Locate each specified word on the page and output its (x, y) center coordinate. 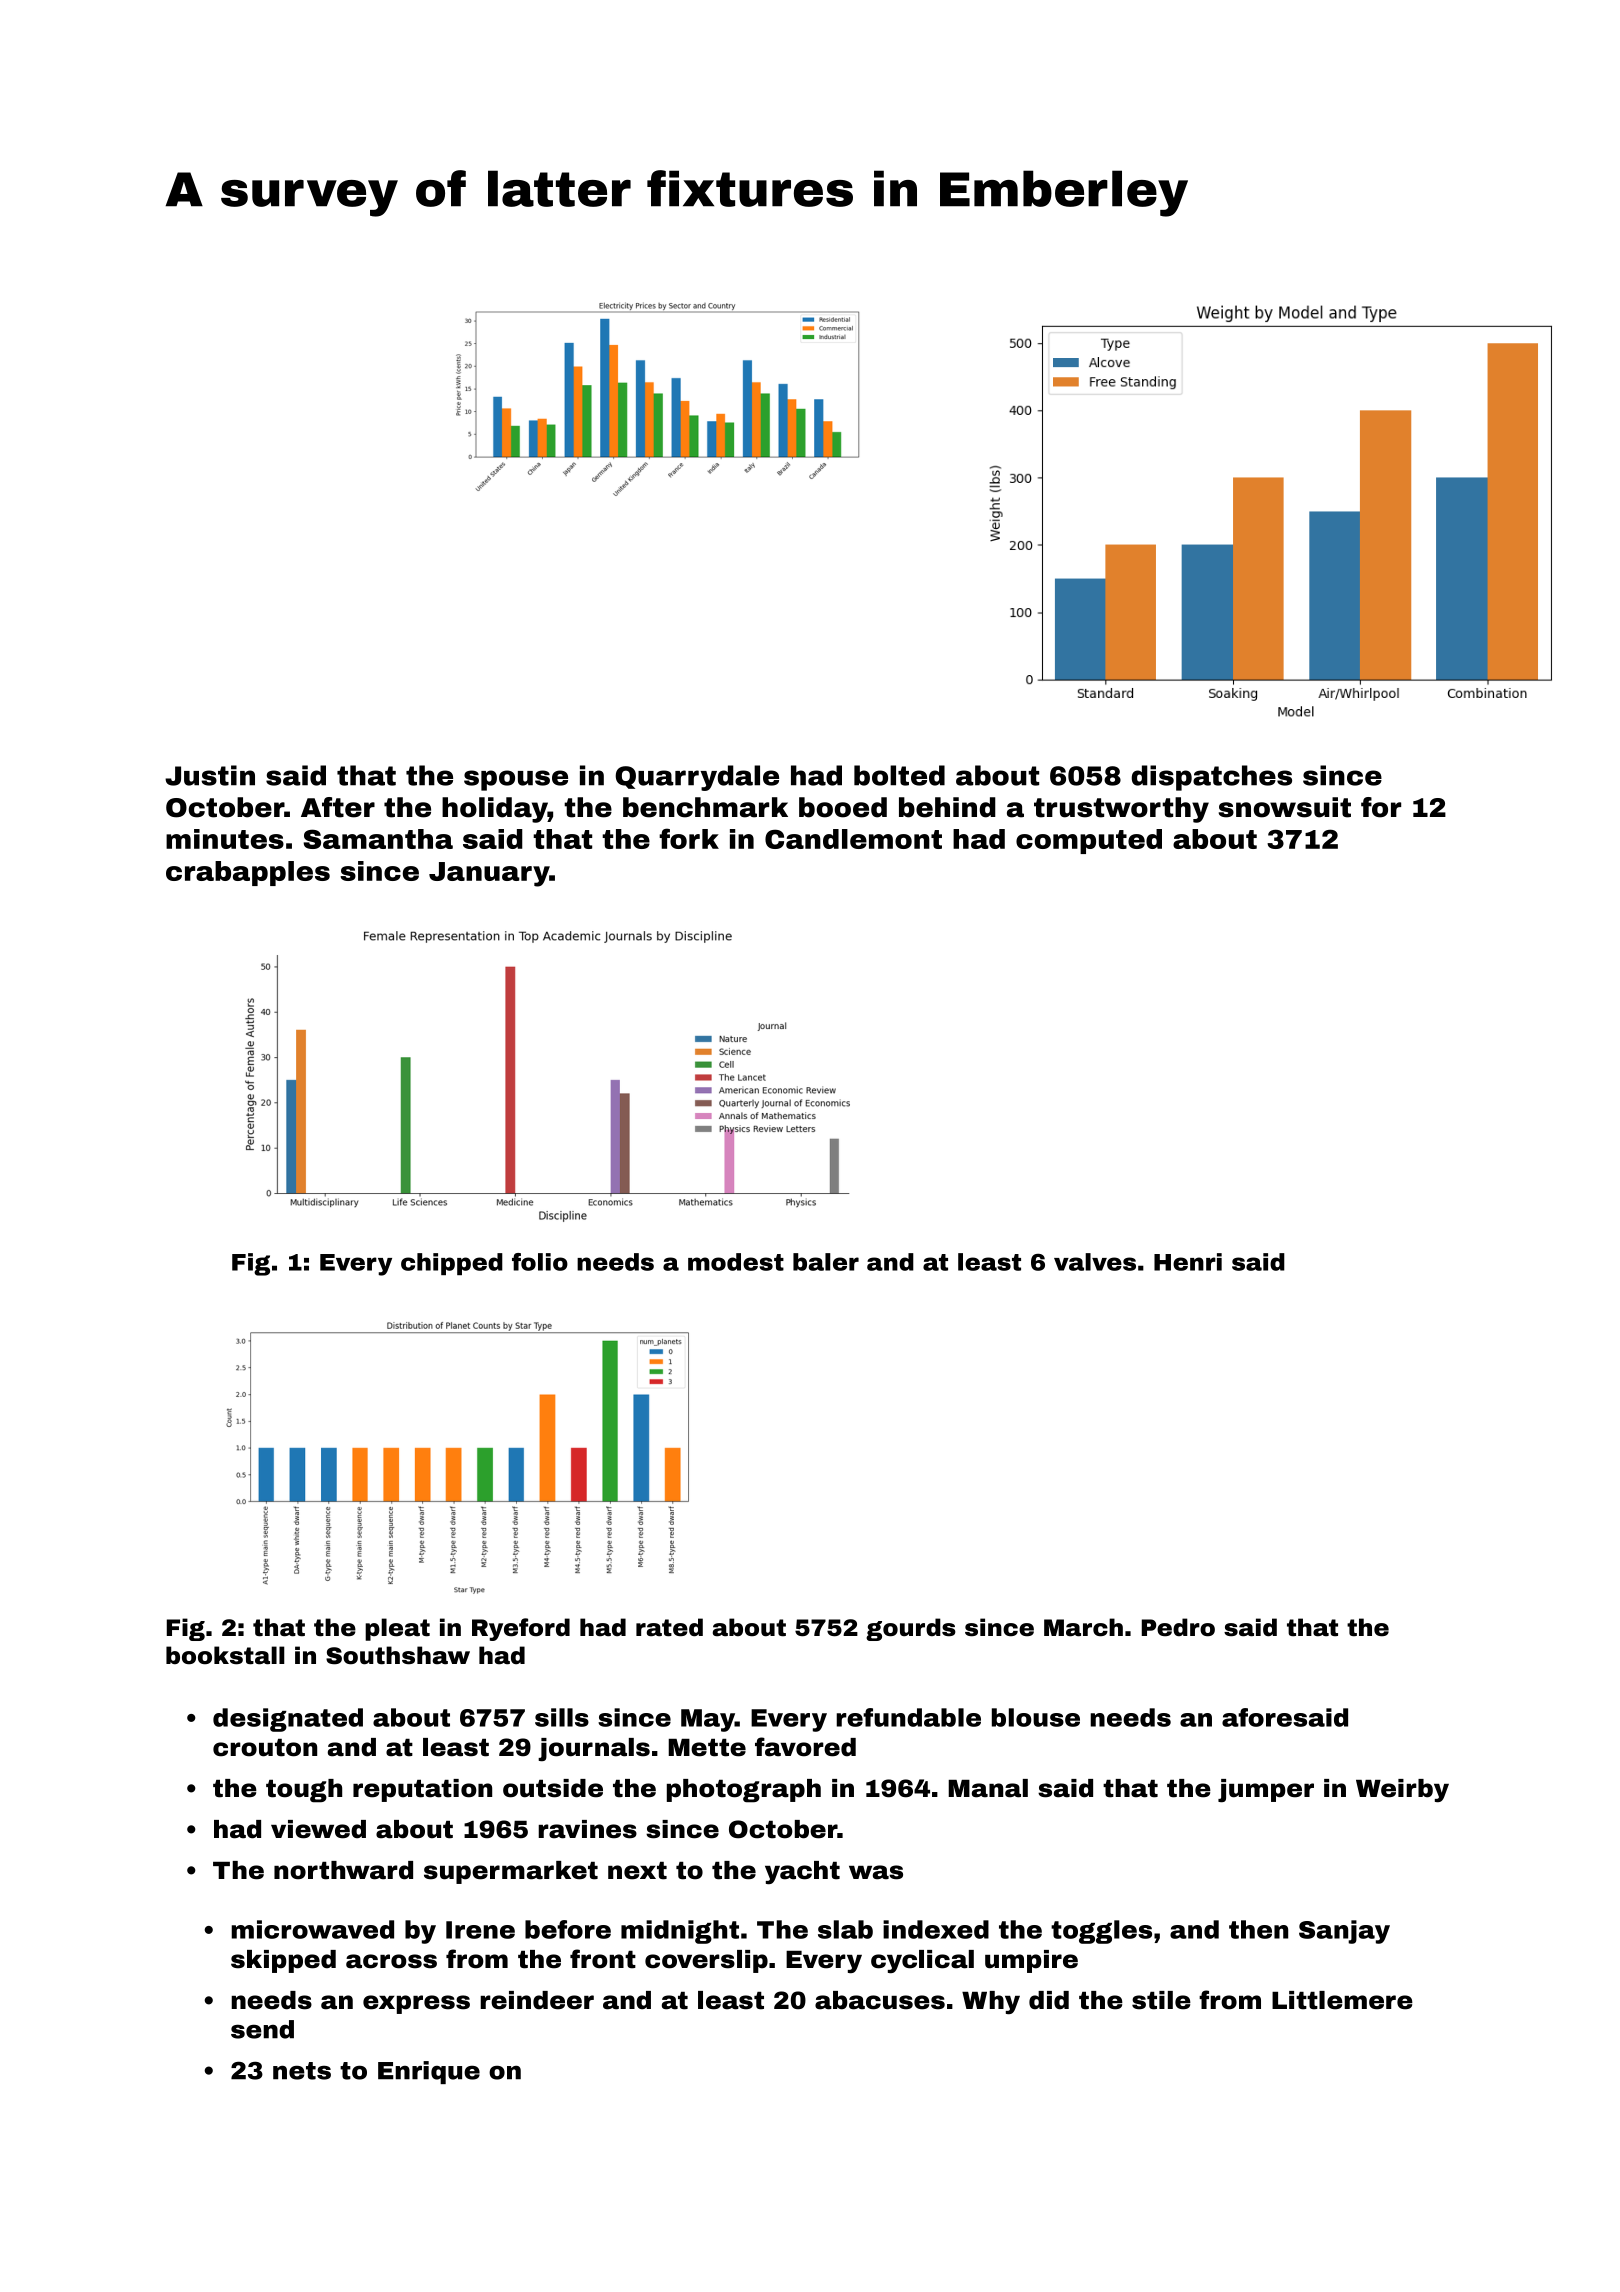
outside (553, 1788)
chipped (452, 1264)
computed (1089, 841)
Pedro (1178, 1627)
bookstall (225, 1655)
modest (736, 1262)
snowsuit (1285, 807)
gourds (911, 1629)
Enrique (429, 2072)
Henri (1188, 1262)
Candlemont (853, 839)
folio (540, 1262)
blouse (1036, 1717)
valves (1095, 1262)
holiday (495, 810)
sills (562, 1717)
